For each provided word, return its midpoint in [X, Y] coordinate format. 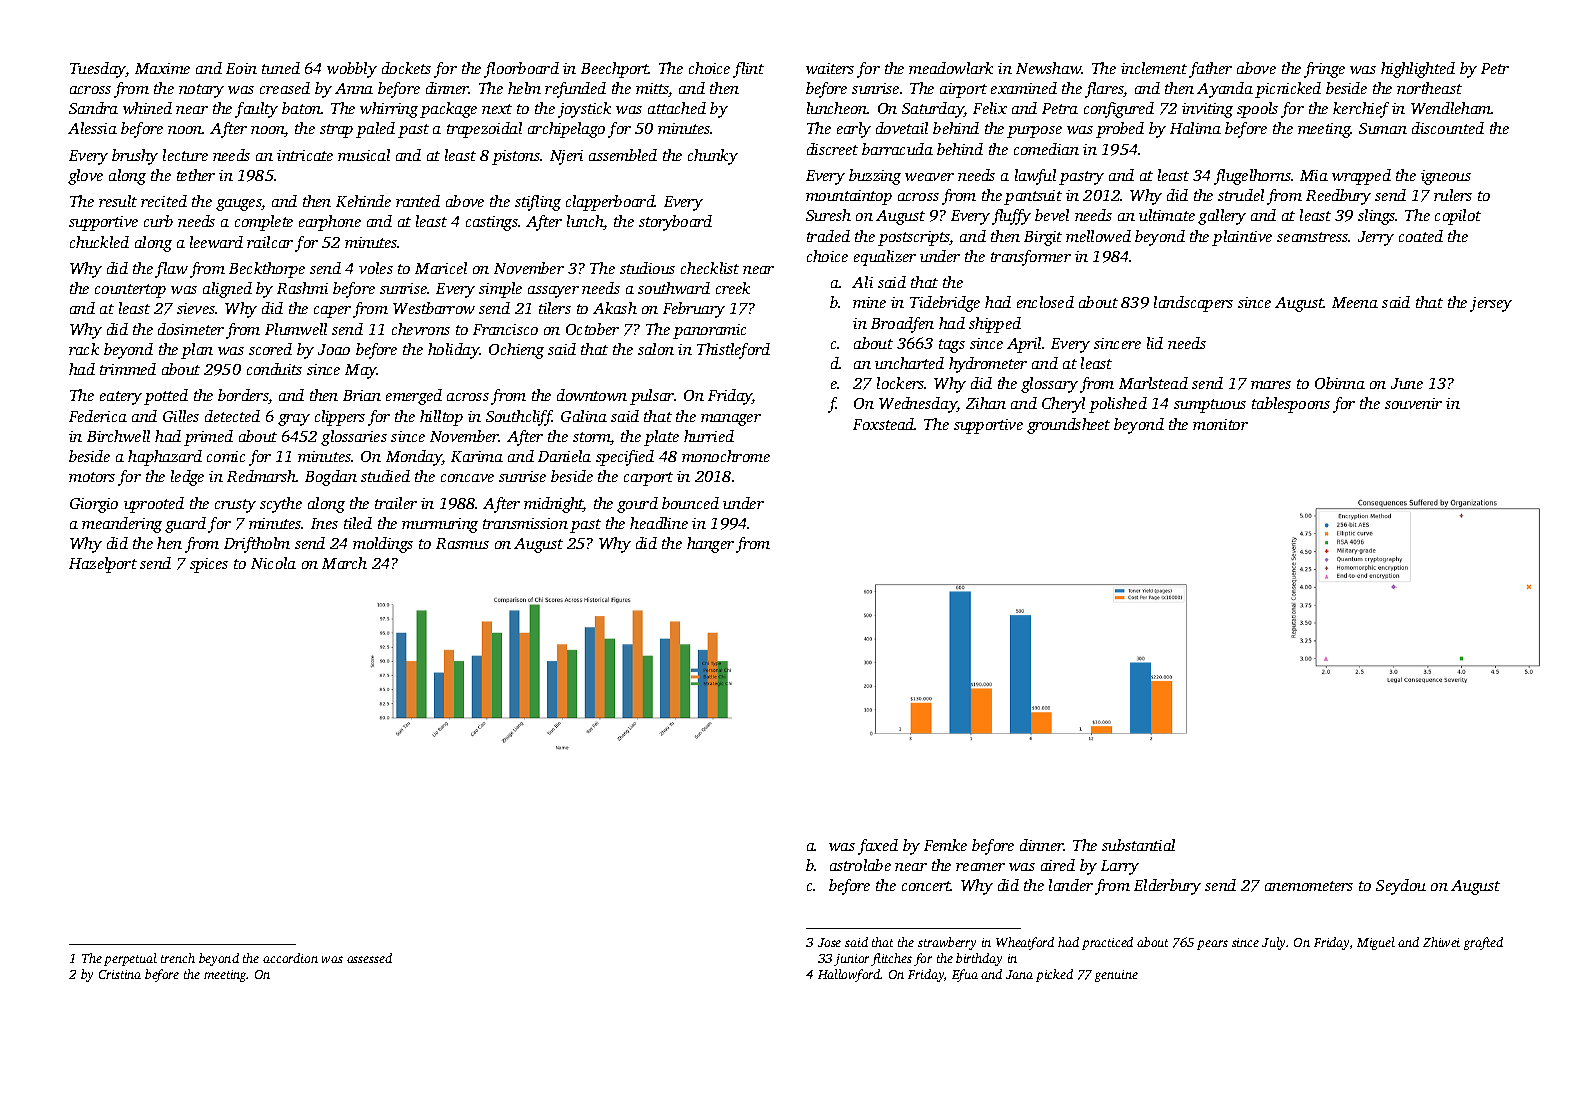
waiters [830, 68]
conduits [274, 369]
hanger [710, 545]
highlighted [1418, 70]
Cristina [120, 974]
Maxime [162, 68]
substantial [1138, 845]
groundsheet [1068, 426]
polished [1118, 405]
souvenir [1413, 403]
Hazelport [103, 565]
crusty [235, 506]
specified [625, 458]
